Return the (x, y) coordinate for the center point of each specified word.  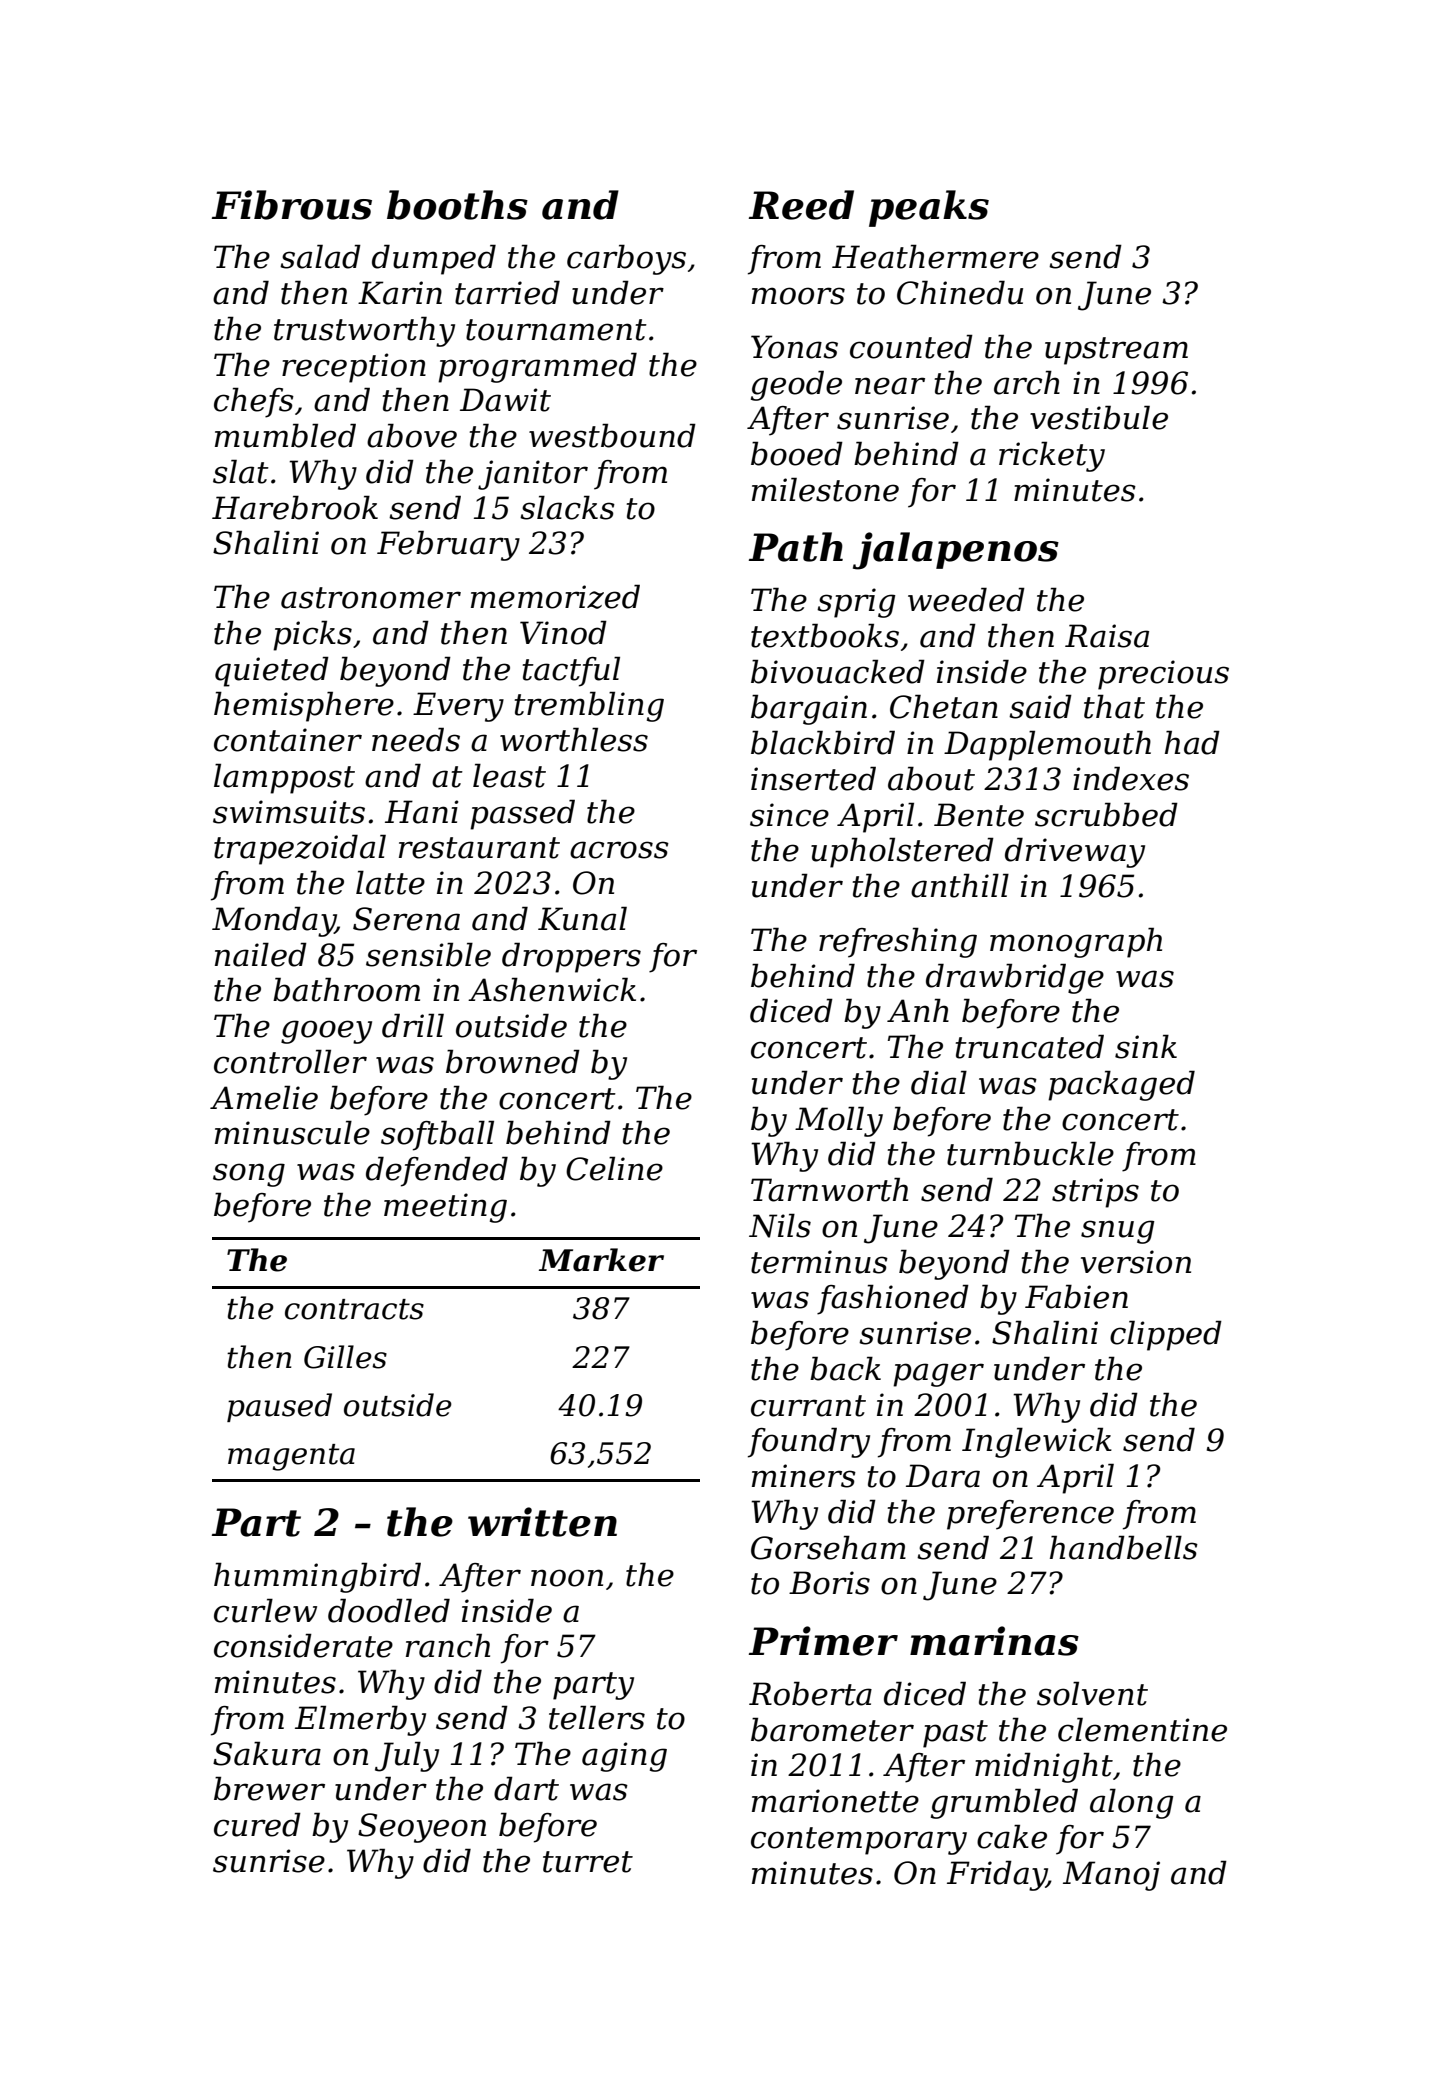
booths (457, 205)
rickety (1052, 456)
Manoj (1111, 1876)
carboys (626, 259)
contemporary (859, 1841)
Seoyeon (422, 1828)
